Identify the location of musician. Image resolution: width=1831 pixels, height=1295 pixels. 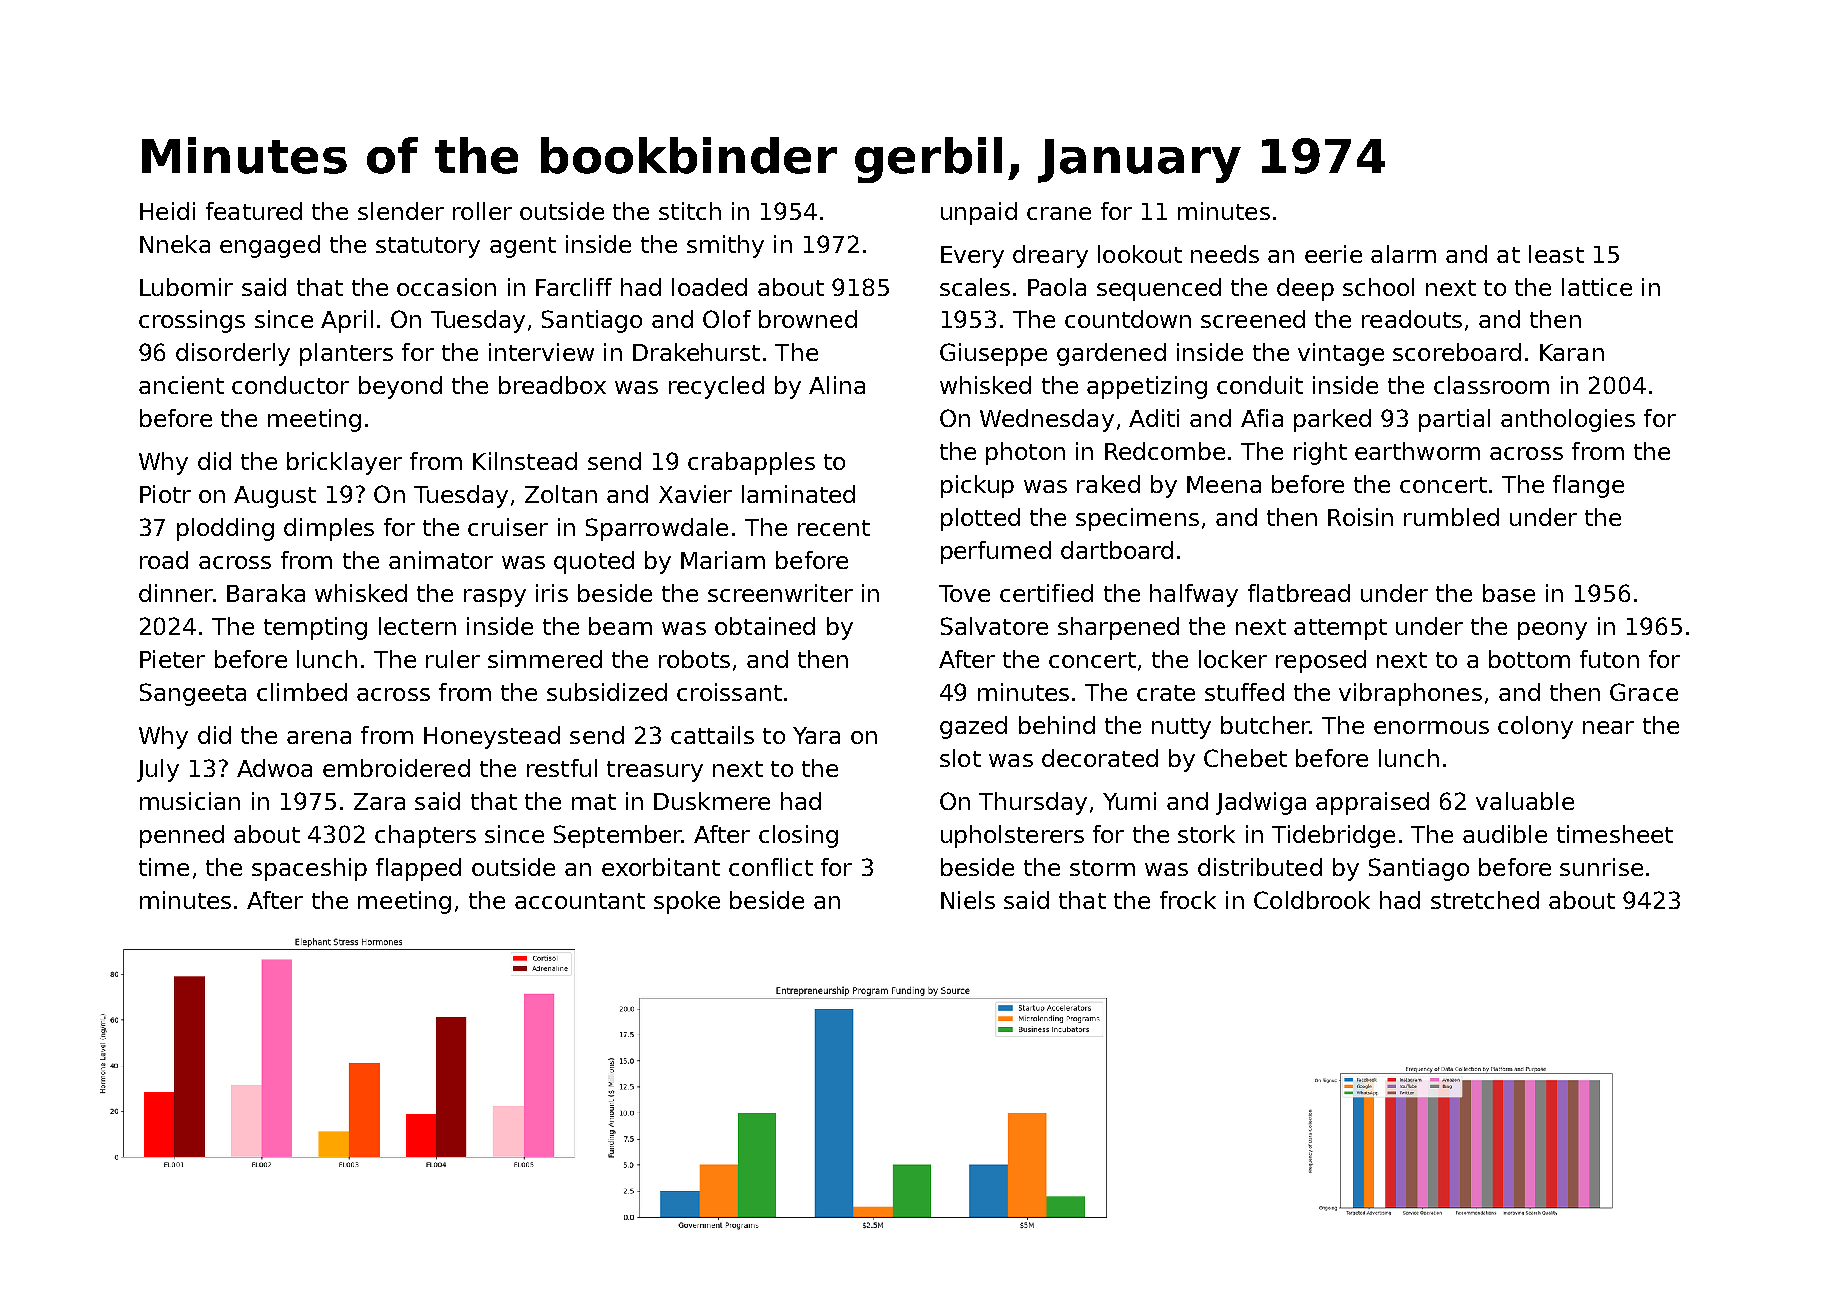
(190, 801).
